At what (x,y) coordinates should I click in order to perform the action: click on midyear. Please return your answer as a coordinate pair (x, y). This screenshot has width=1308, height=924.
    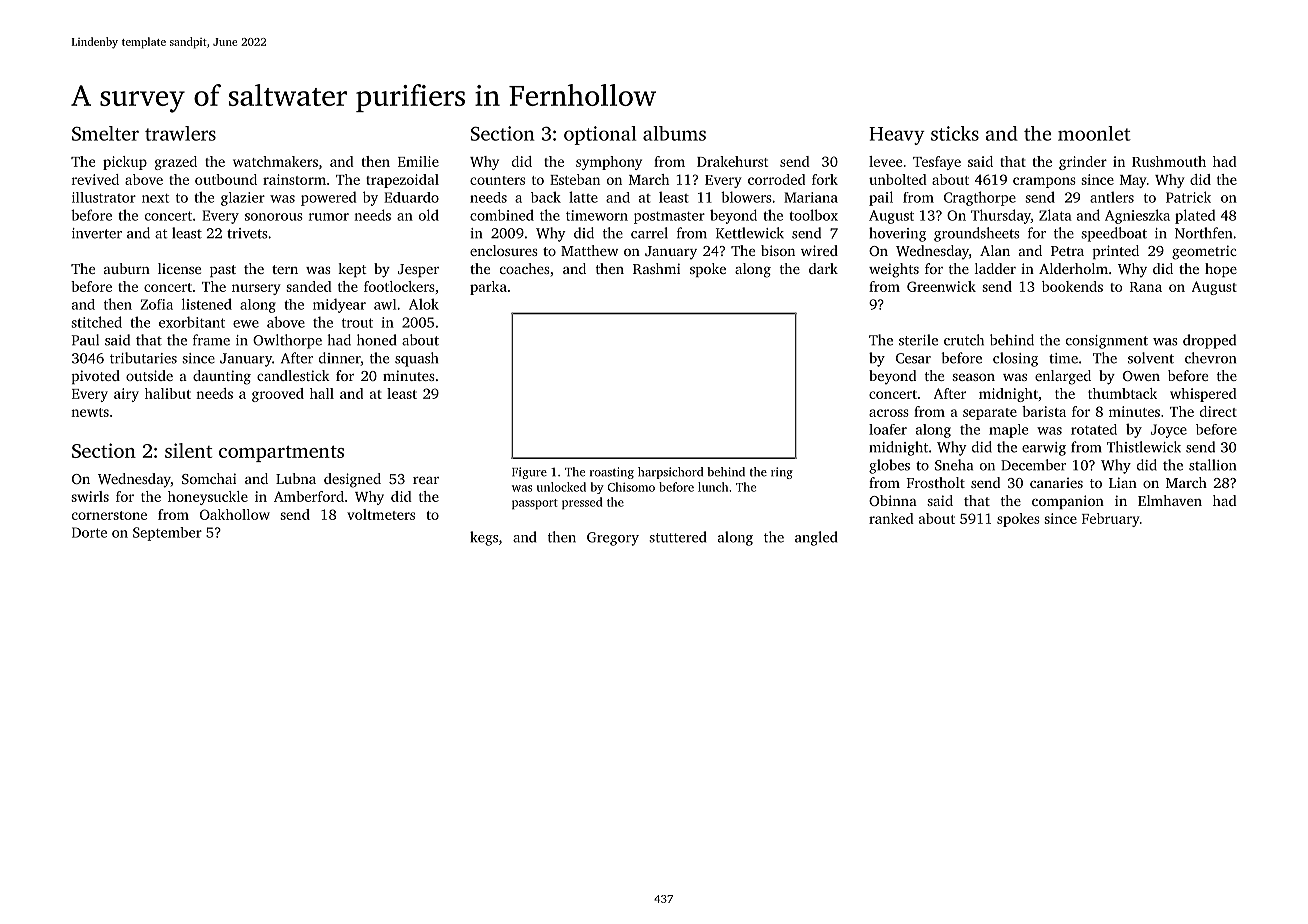
    Looking at the image, I should click on (339, 306).
